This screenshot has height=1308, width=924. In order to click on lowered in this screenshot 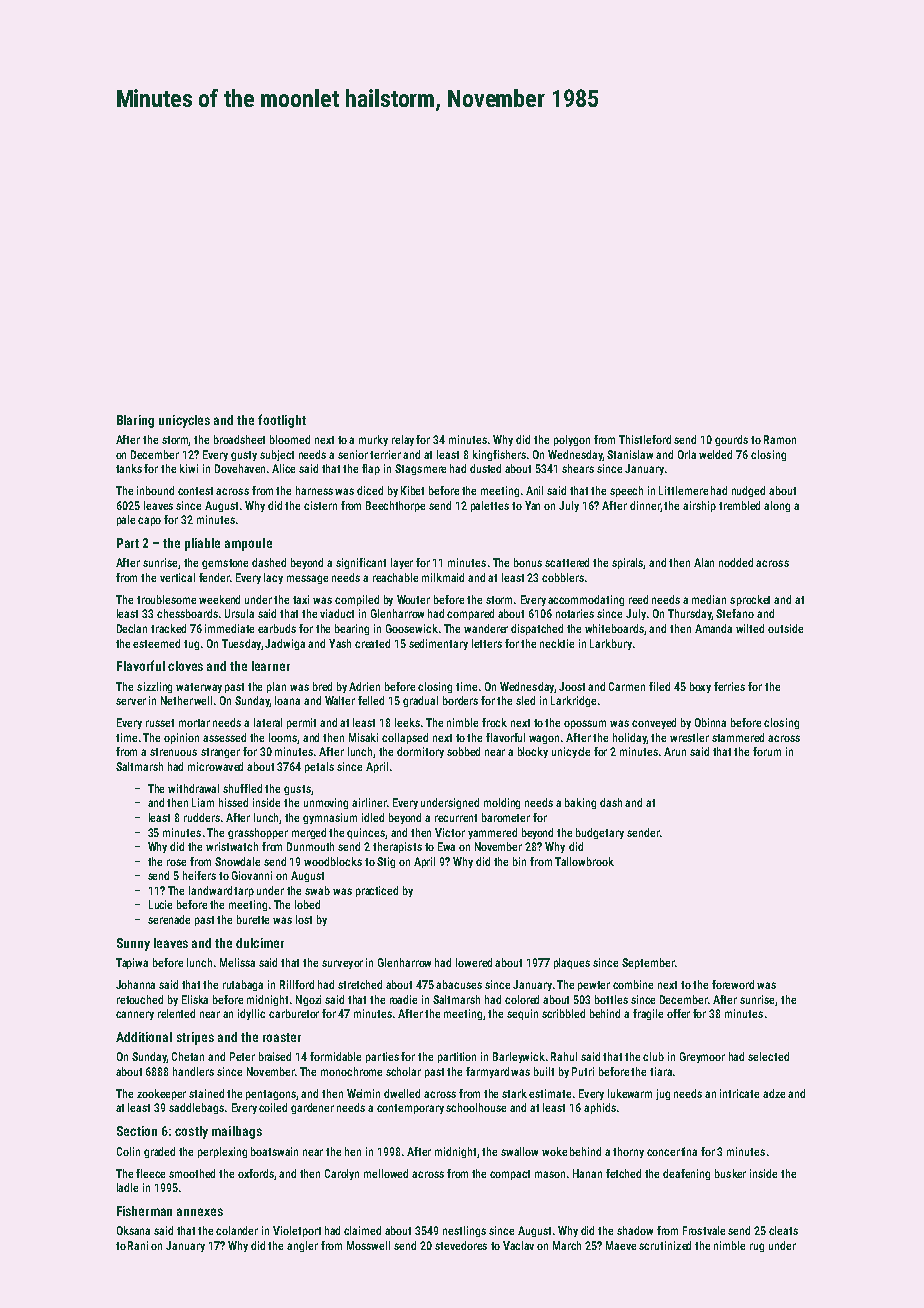, I will do `click(474, 962)`.
